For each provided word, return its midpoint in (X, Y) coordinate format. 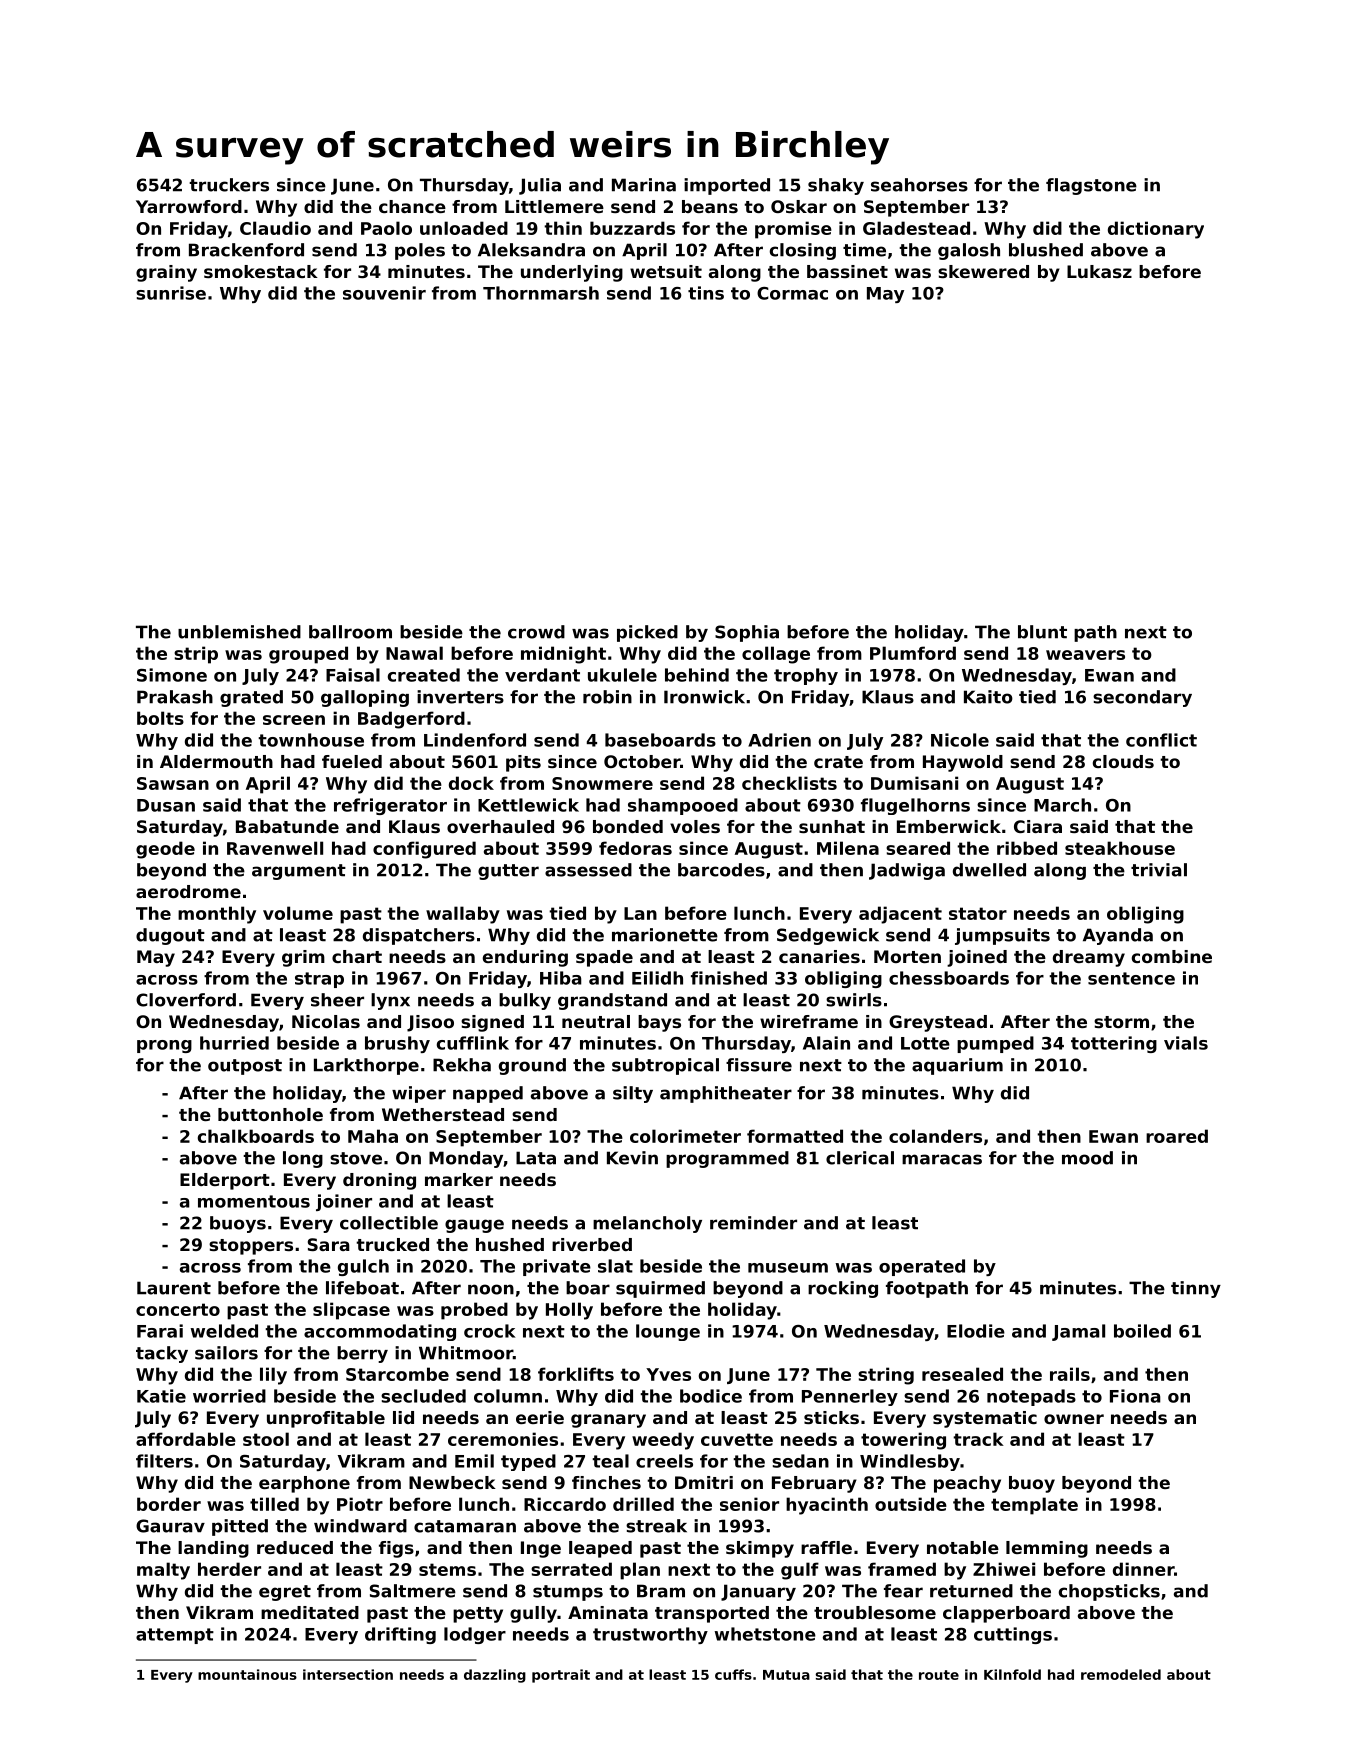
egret (285, 1593)
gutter (508, 872)
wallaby (463, 915)
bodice (711, 1396)
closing (803, 251)
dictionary (1156, 230)
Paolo (386, 228)
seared (918, 848)
